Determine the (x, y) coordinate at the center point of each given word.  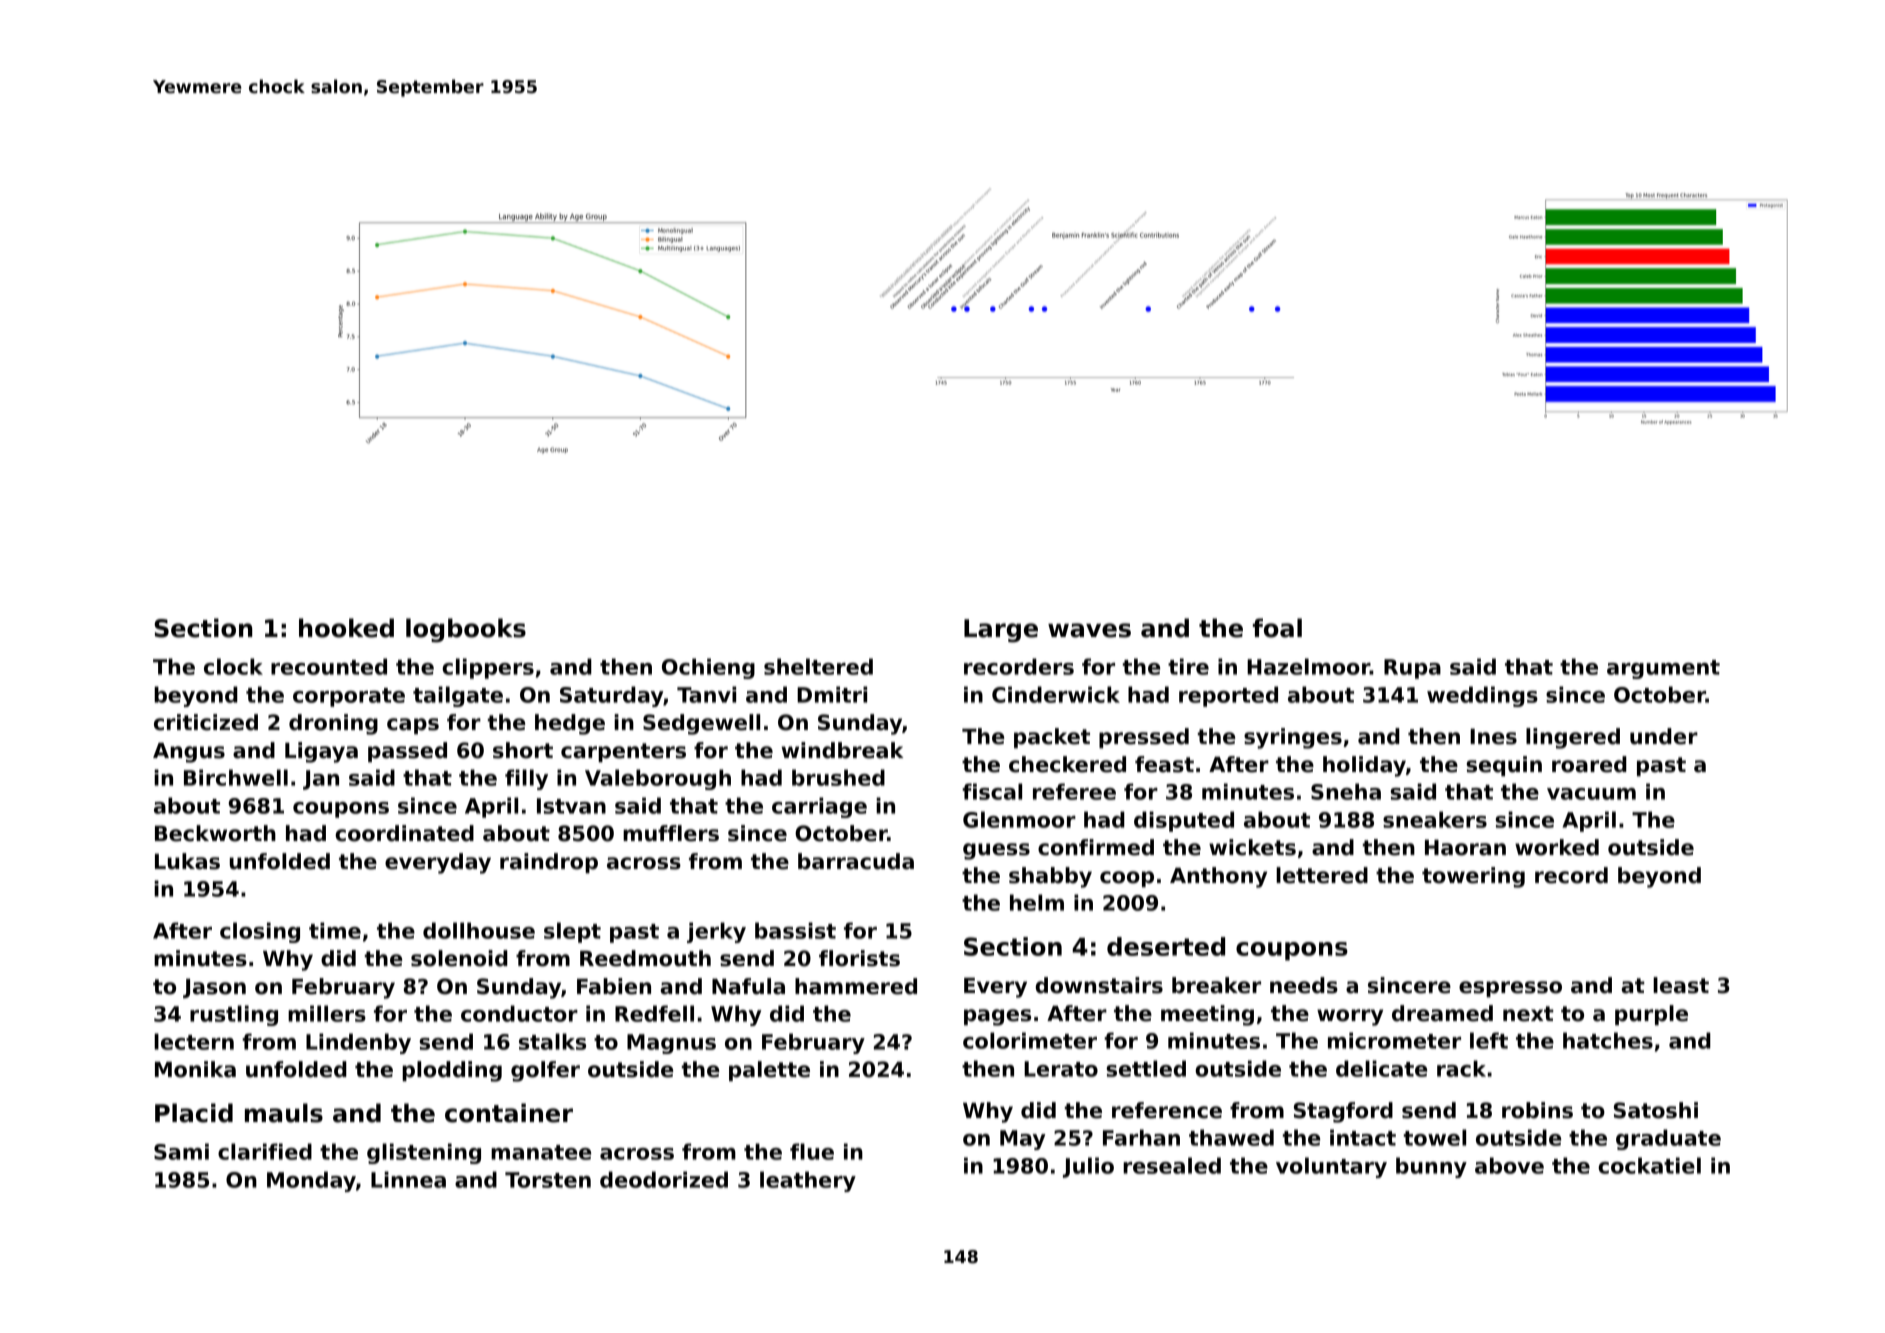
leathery (808, 1181)
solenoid (459, 958)
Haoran (1465, 848)
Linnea (408, 1179)
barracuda (856, 861)
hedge (570, 724)
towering (1473, 877)
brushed (838, 777)
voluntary (1331, 1167)
